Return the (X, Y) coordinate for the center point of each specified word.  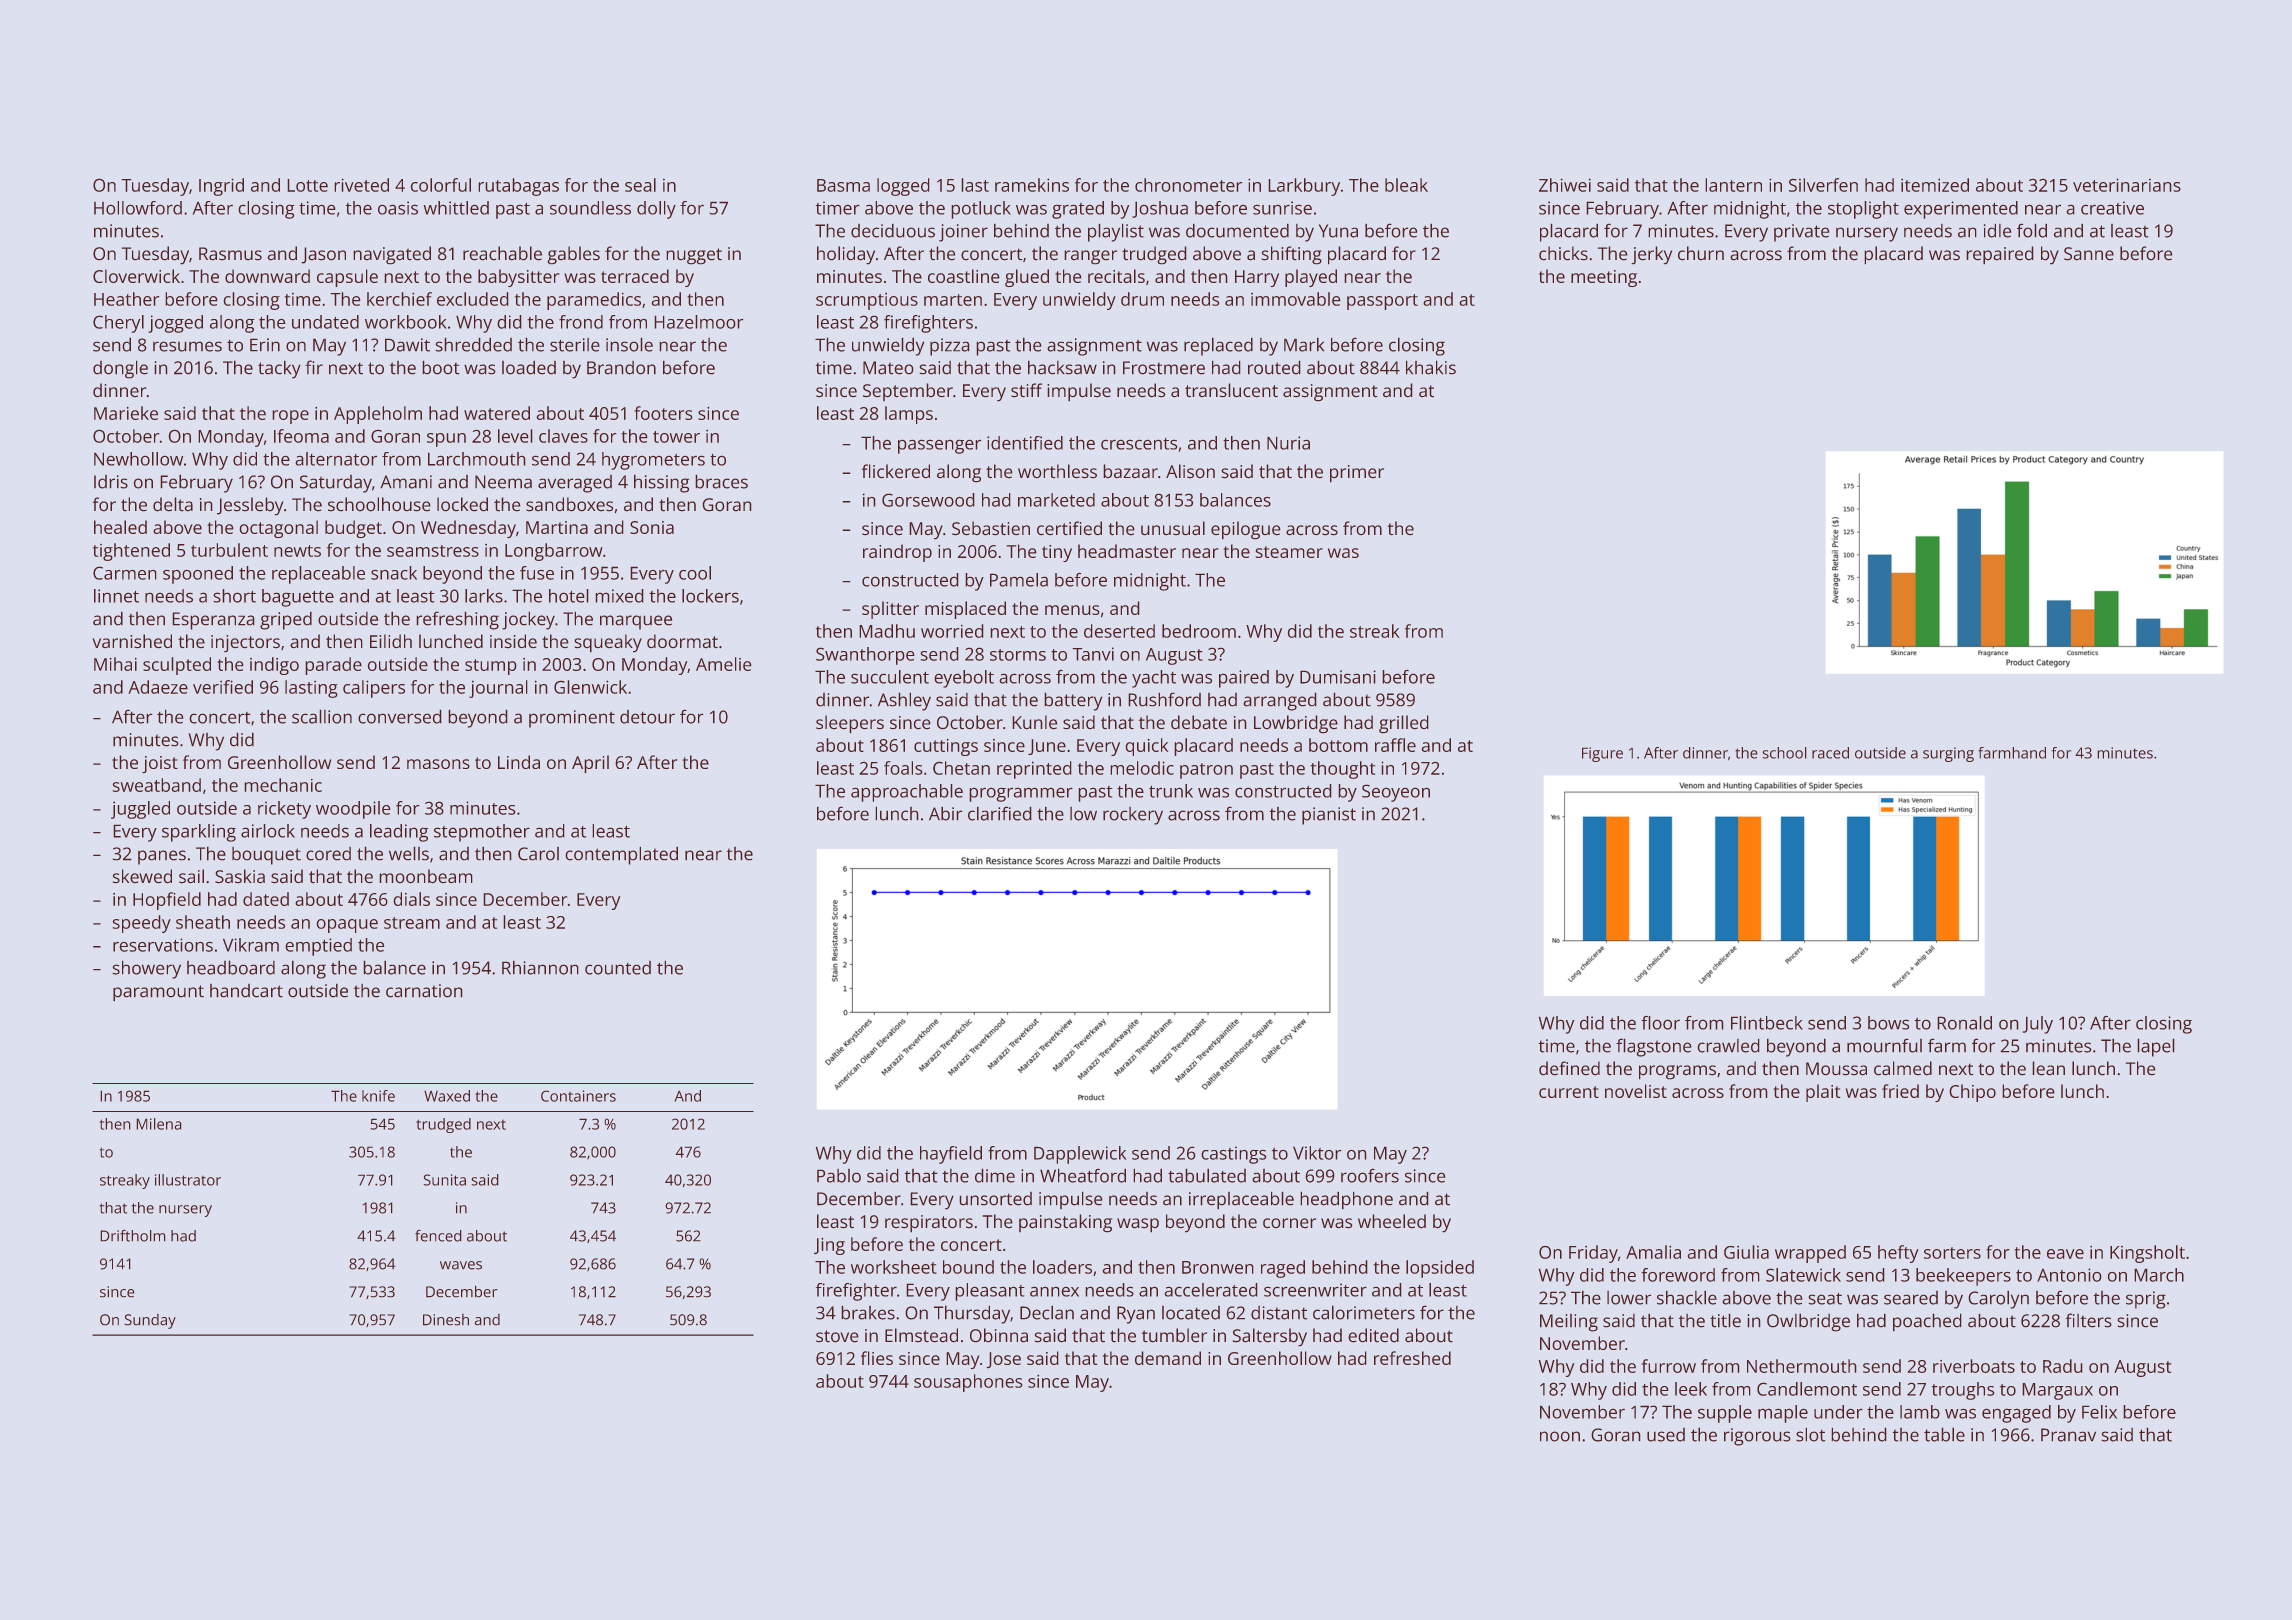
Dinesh (446, 1319)
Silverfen (1823, 185)
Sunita (445, 1180)
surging (1948, 754)
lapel (2156, 1048)
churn (1701, 253)
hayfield (951, 1155)
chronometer (1188, 185)
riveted (362, 185)
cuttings (946, 747)
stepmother (482, 833)
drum (1142, 299)
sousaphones (968, 1383)
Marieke (126, 413)
